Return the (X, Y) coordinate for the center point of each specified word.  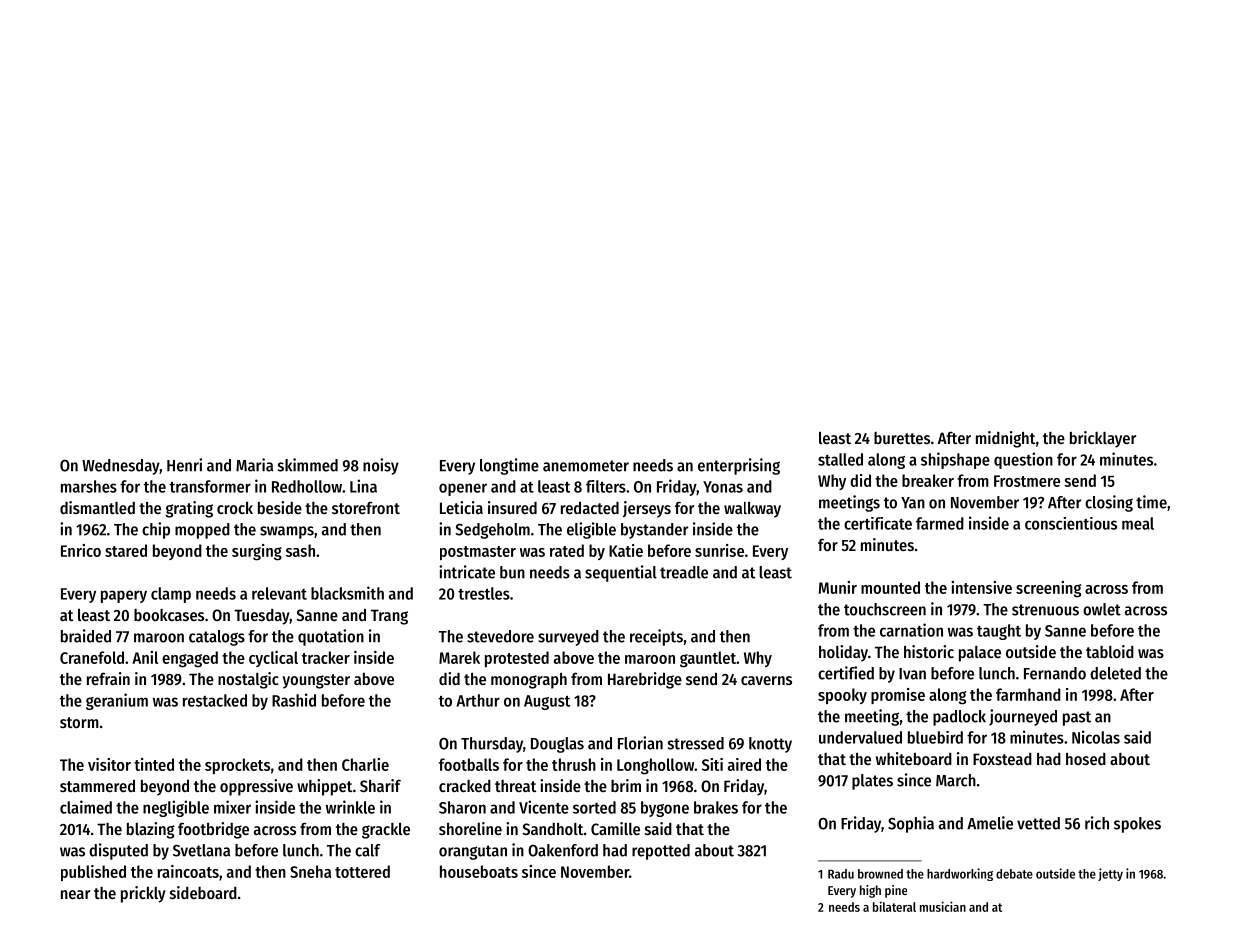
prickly (143, 894)
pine (896, 891)
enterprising (739, 466)
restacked (215, 700)
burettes (902, 438)
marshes (89, 486)
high (870, 891)
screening (1048, 589)
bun (512, 572)
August (547, 702)
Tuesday (262, 617)
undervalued (860, 737)
